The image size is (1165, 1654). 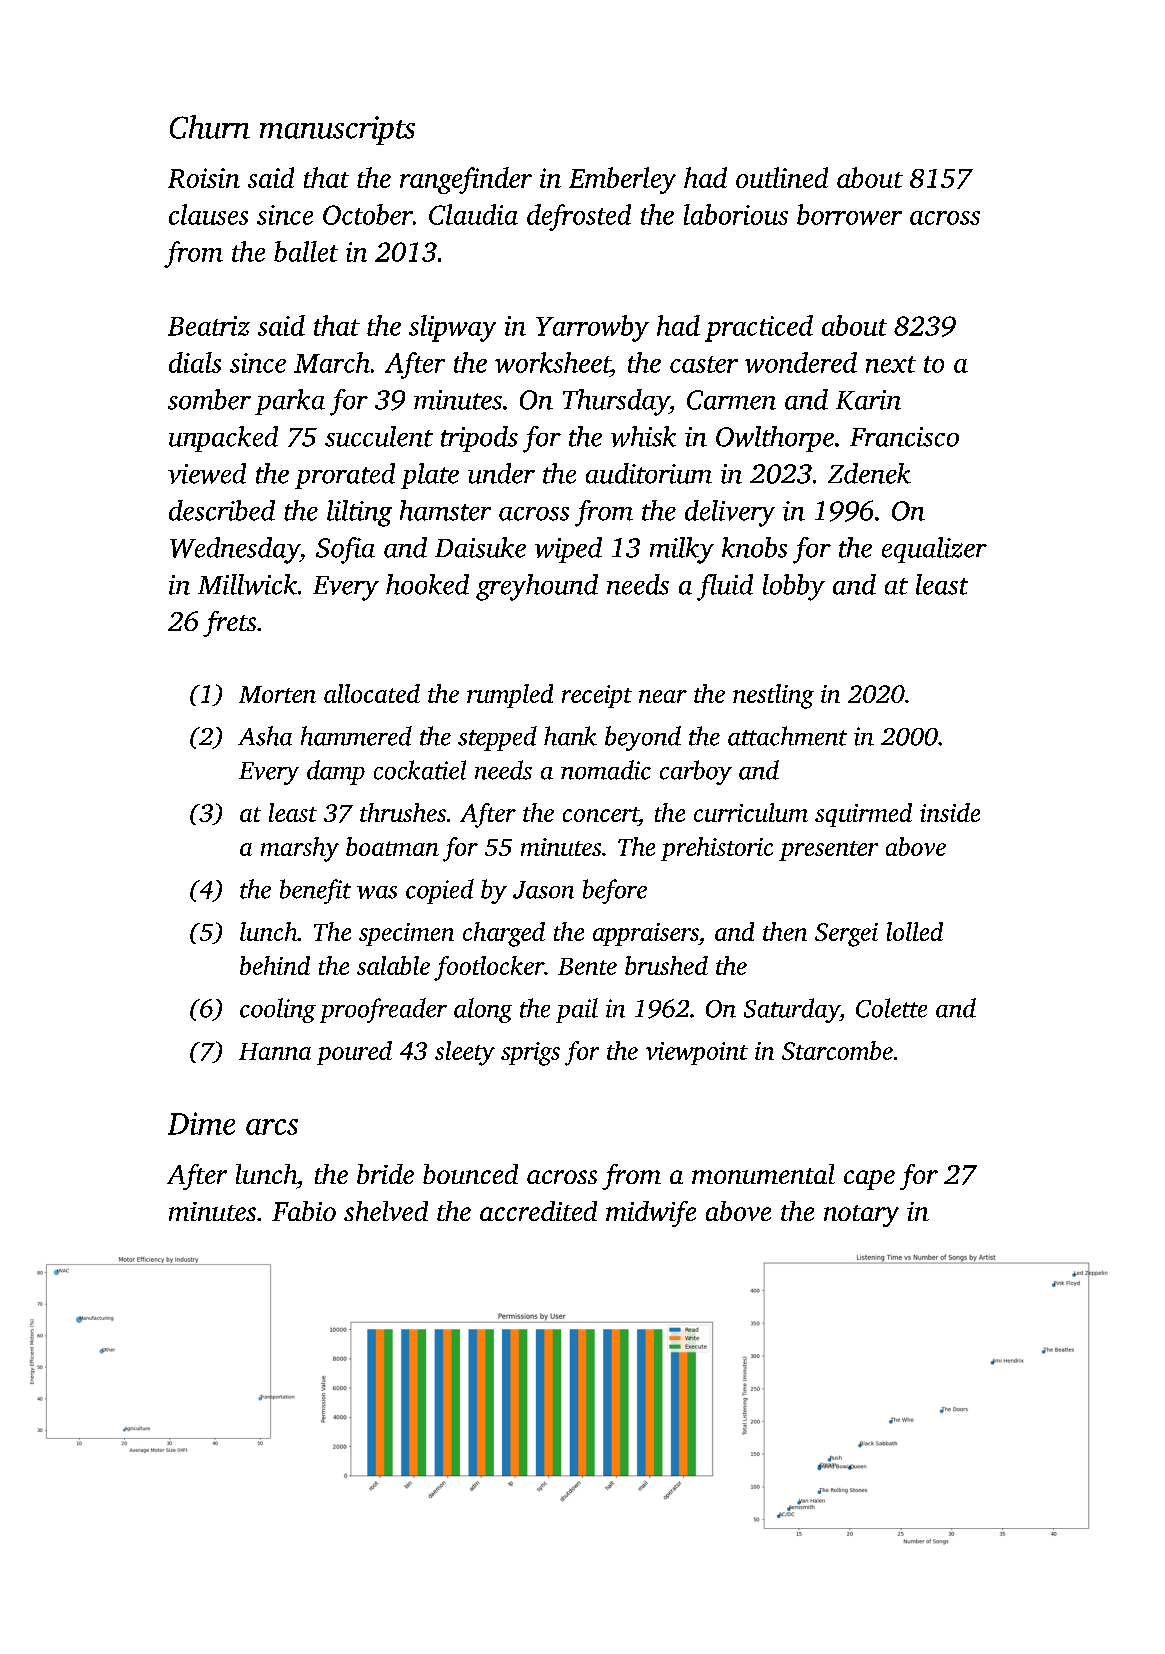 What do you see at coordinates (934, 550) in the page?
I see `equalizer` at bounding box center [934, 550].
